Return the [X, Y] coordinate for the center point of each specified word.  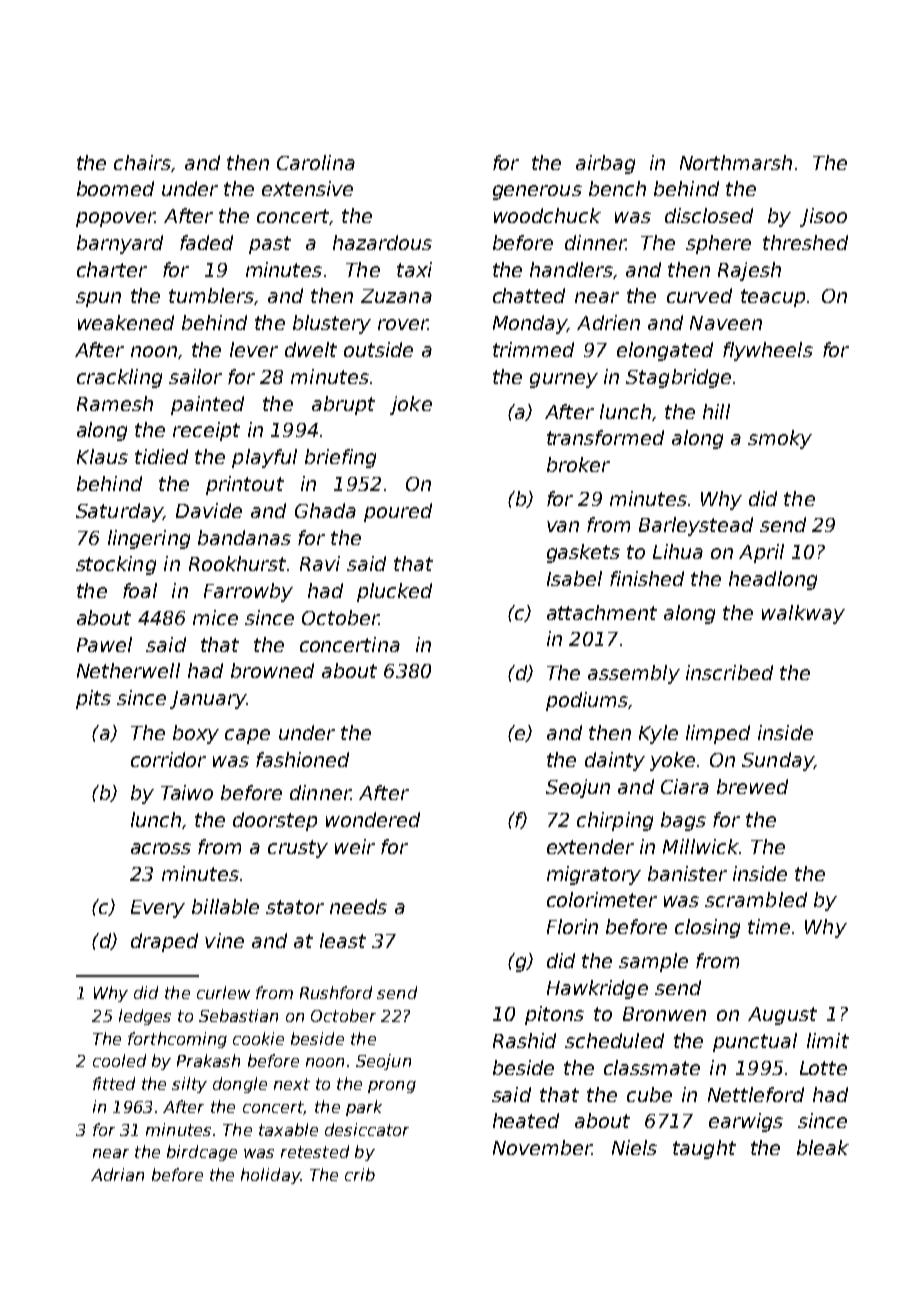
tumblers [211, 295]
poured [398, 512]
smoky [780, 439]
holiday [270, 1176]
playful [264, 458]
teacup [773, 298]
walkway [803, 614]
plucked [394, 592]
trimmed [533, 349]
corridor [168, 759]
